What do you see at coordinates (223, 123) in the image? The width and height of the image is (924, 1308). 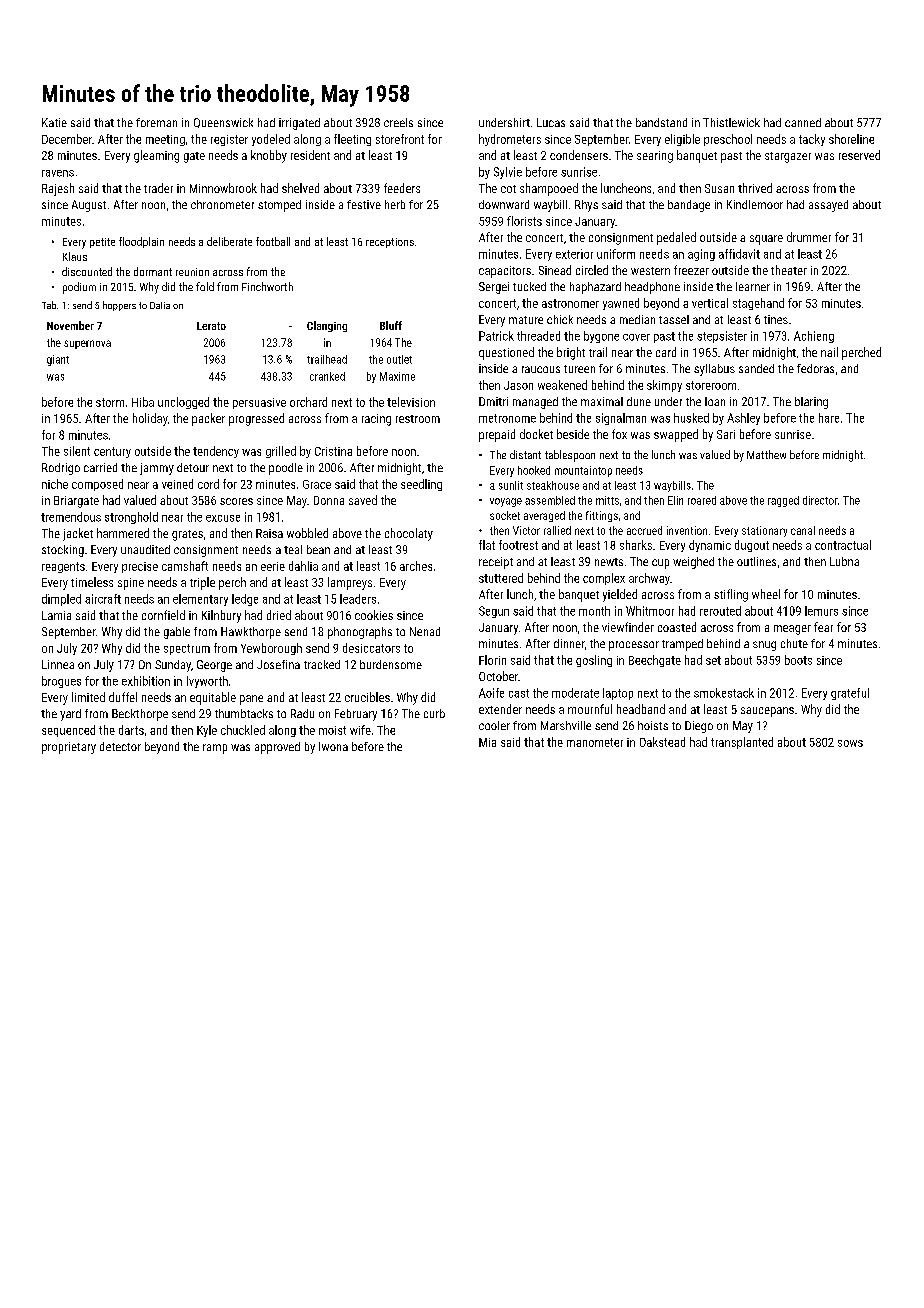 I see `Queenswick` at bounding box center [223, 123].
